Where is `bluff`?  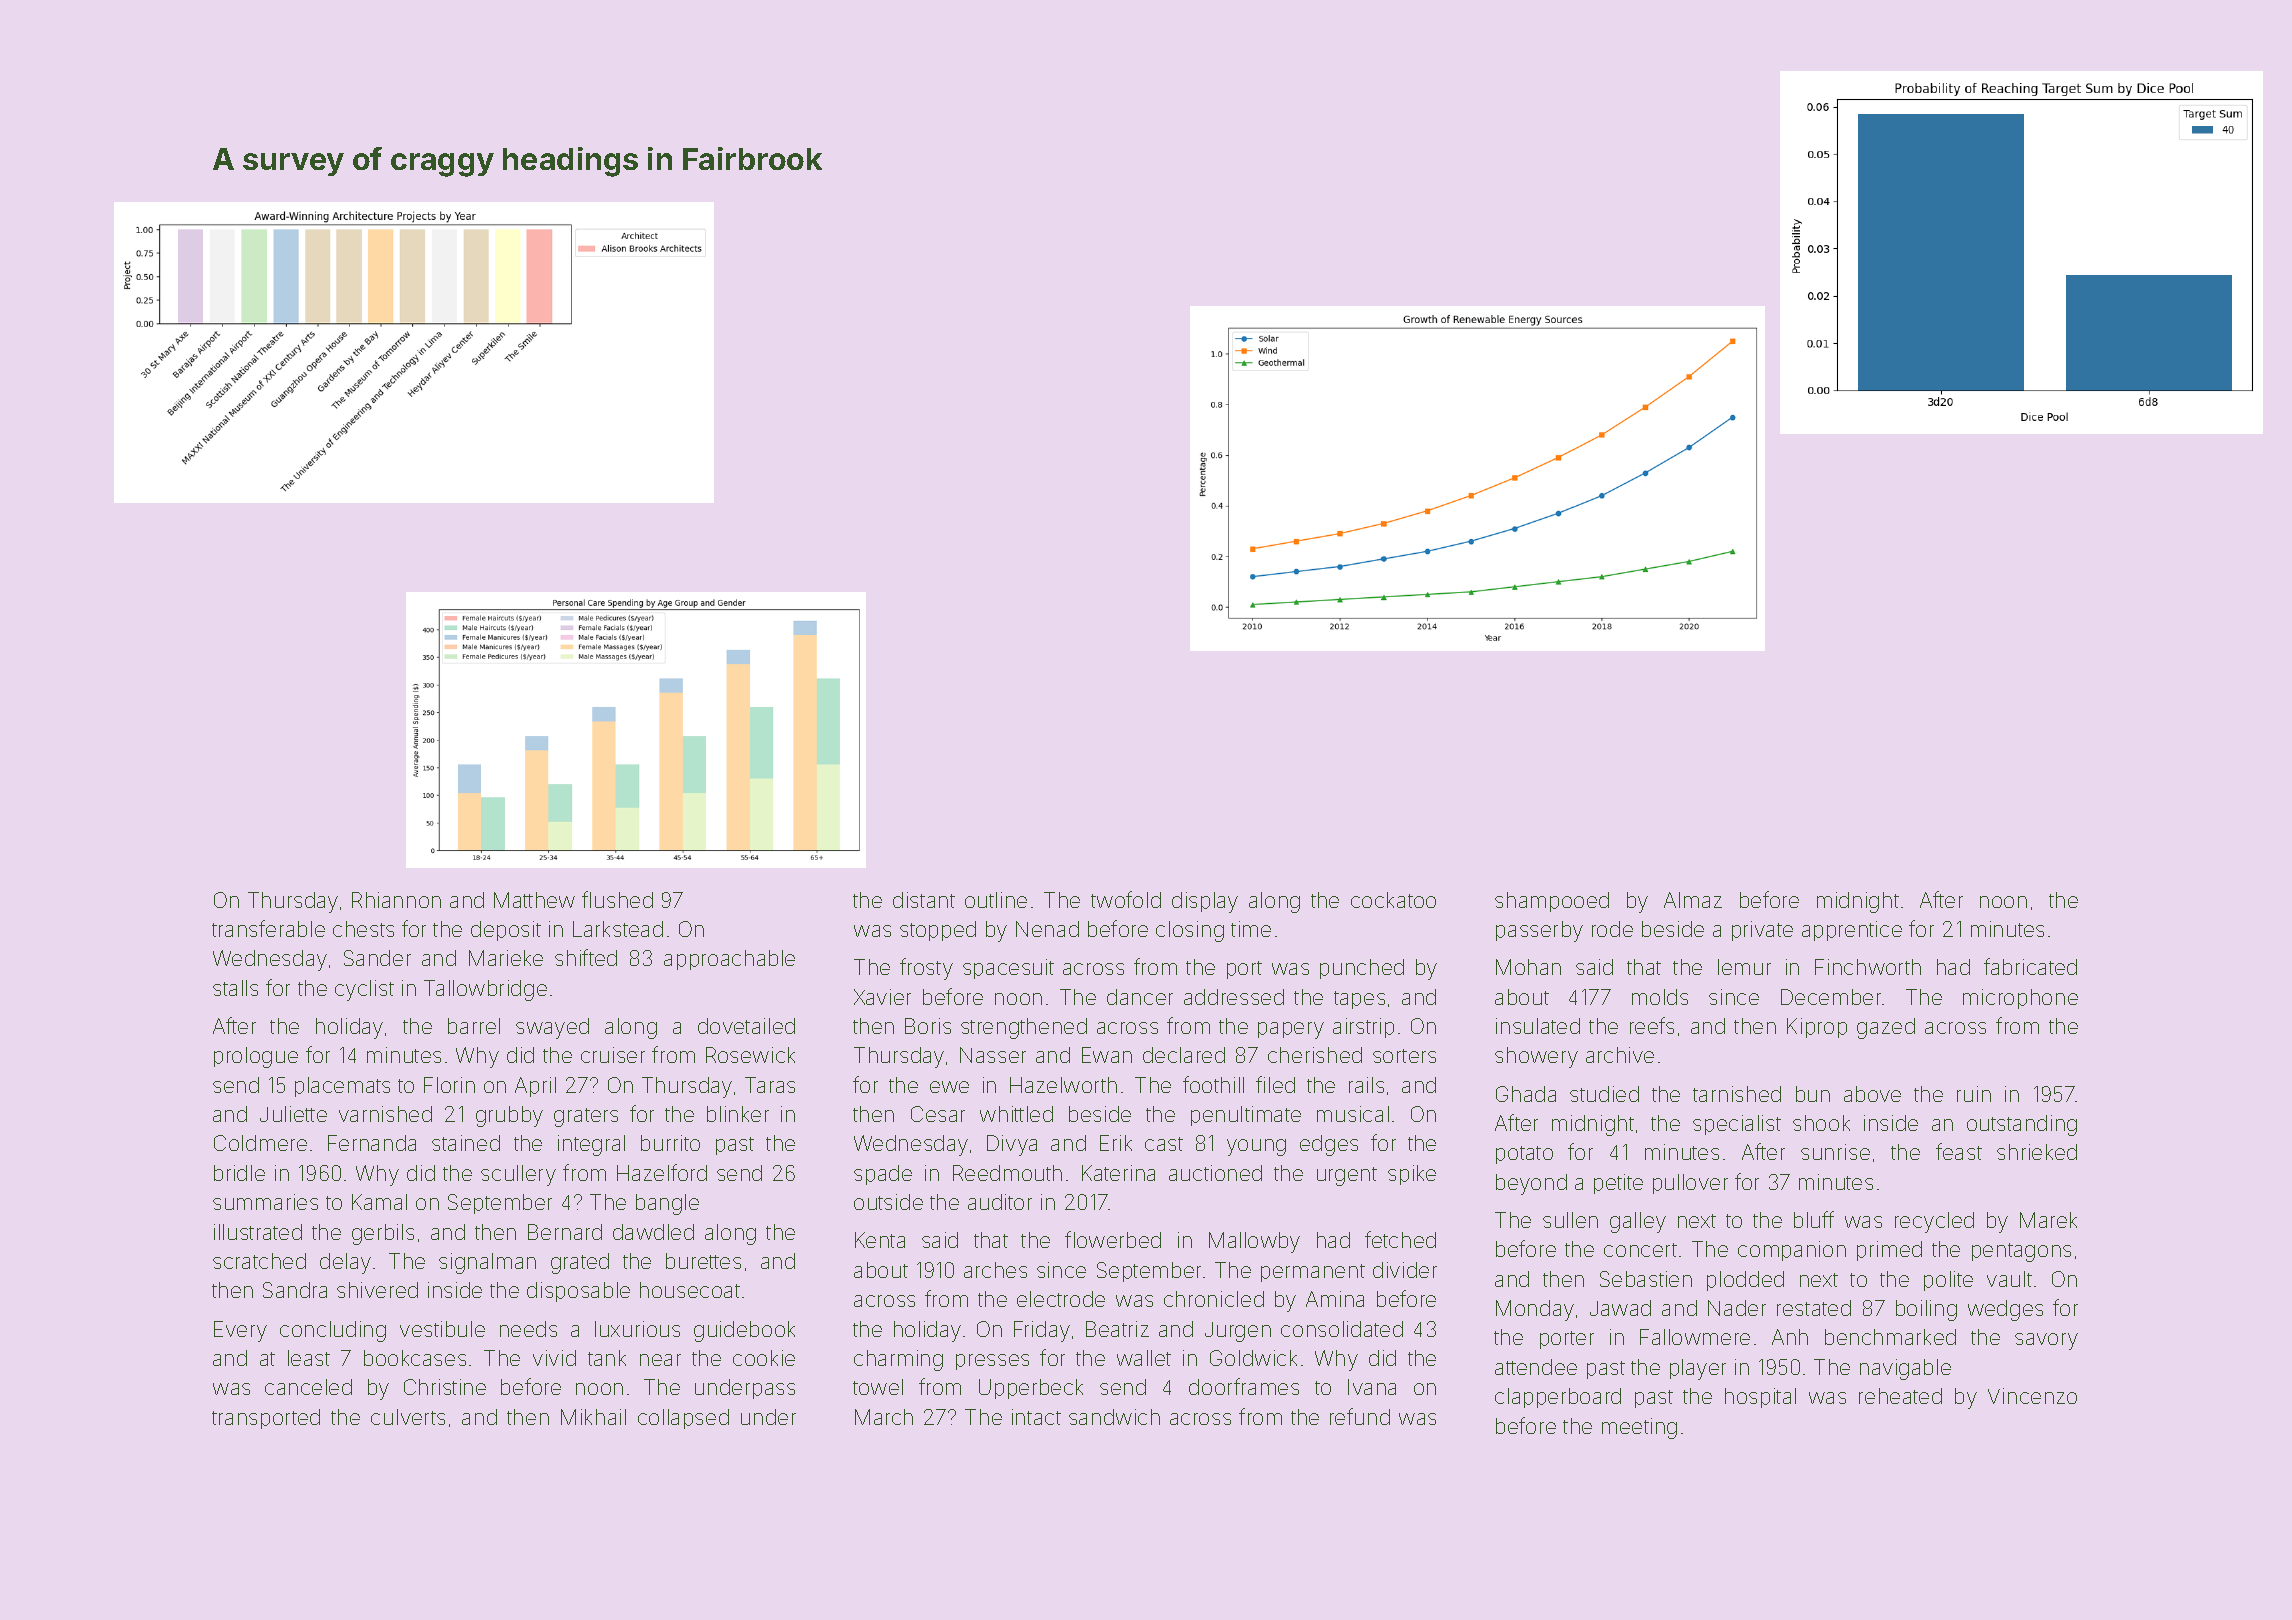 bluff is located at coordinates (1814, 1219).
